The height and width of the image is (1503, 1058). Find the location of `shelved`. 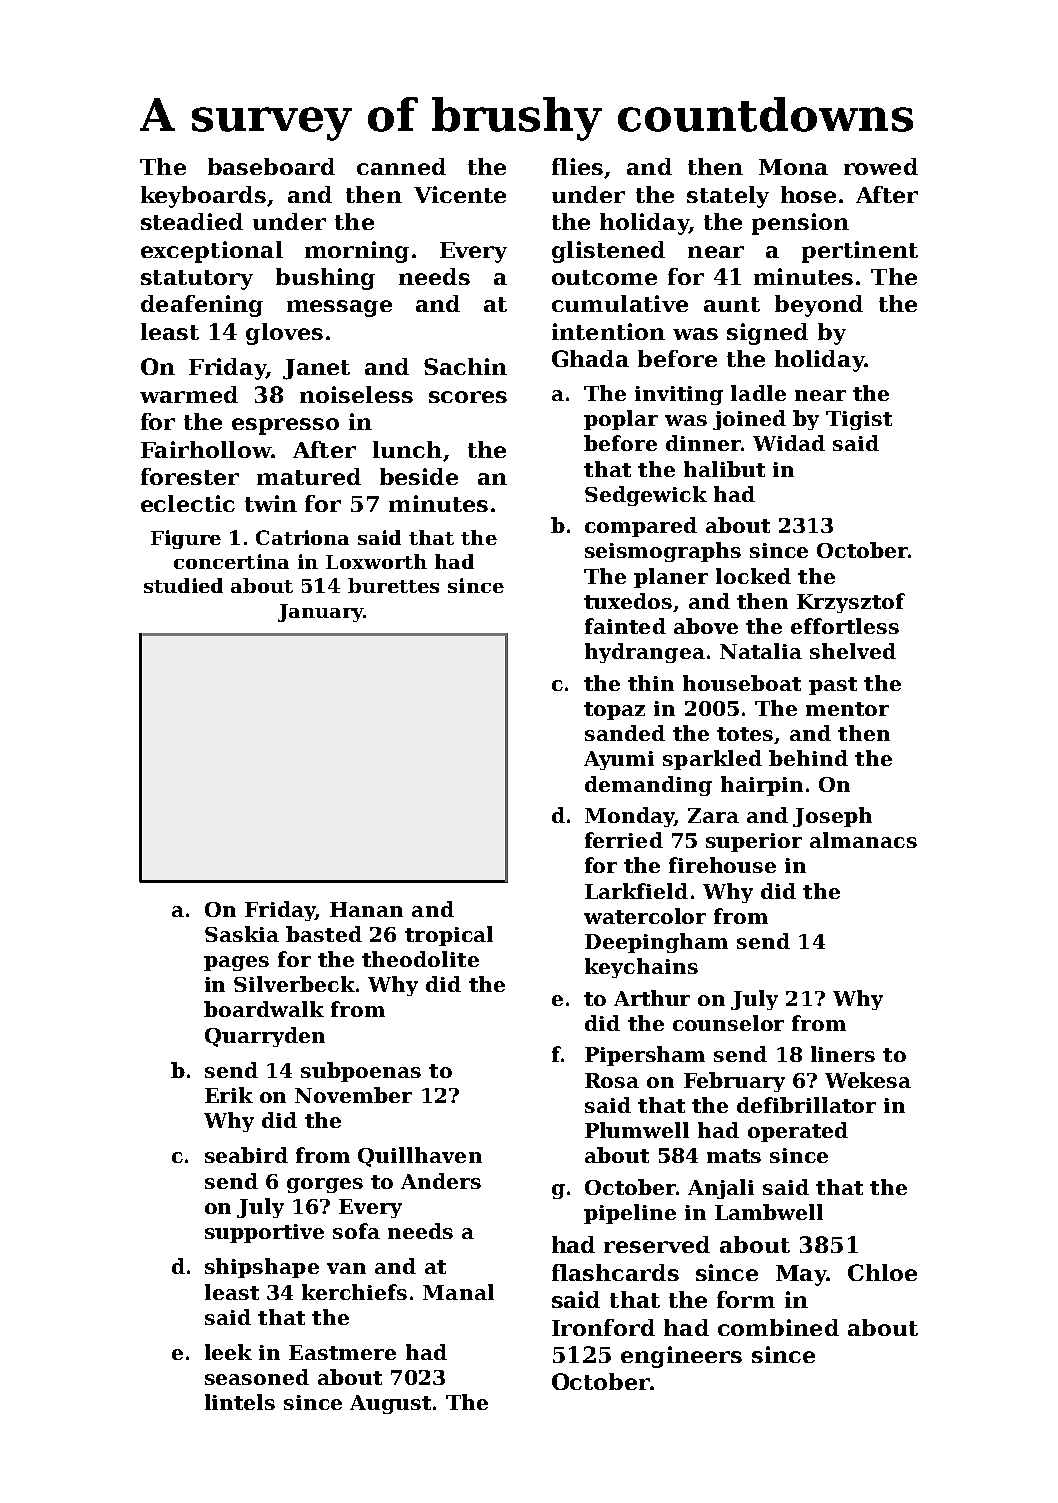

shelved is located at coordinates (853, 651).
